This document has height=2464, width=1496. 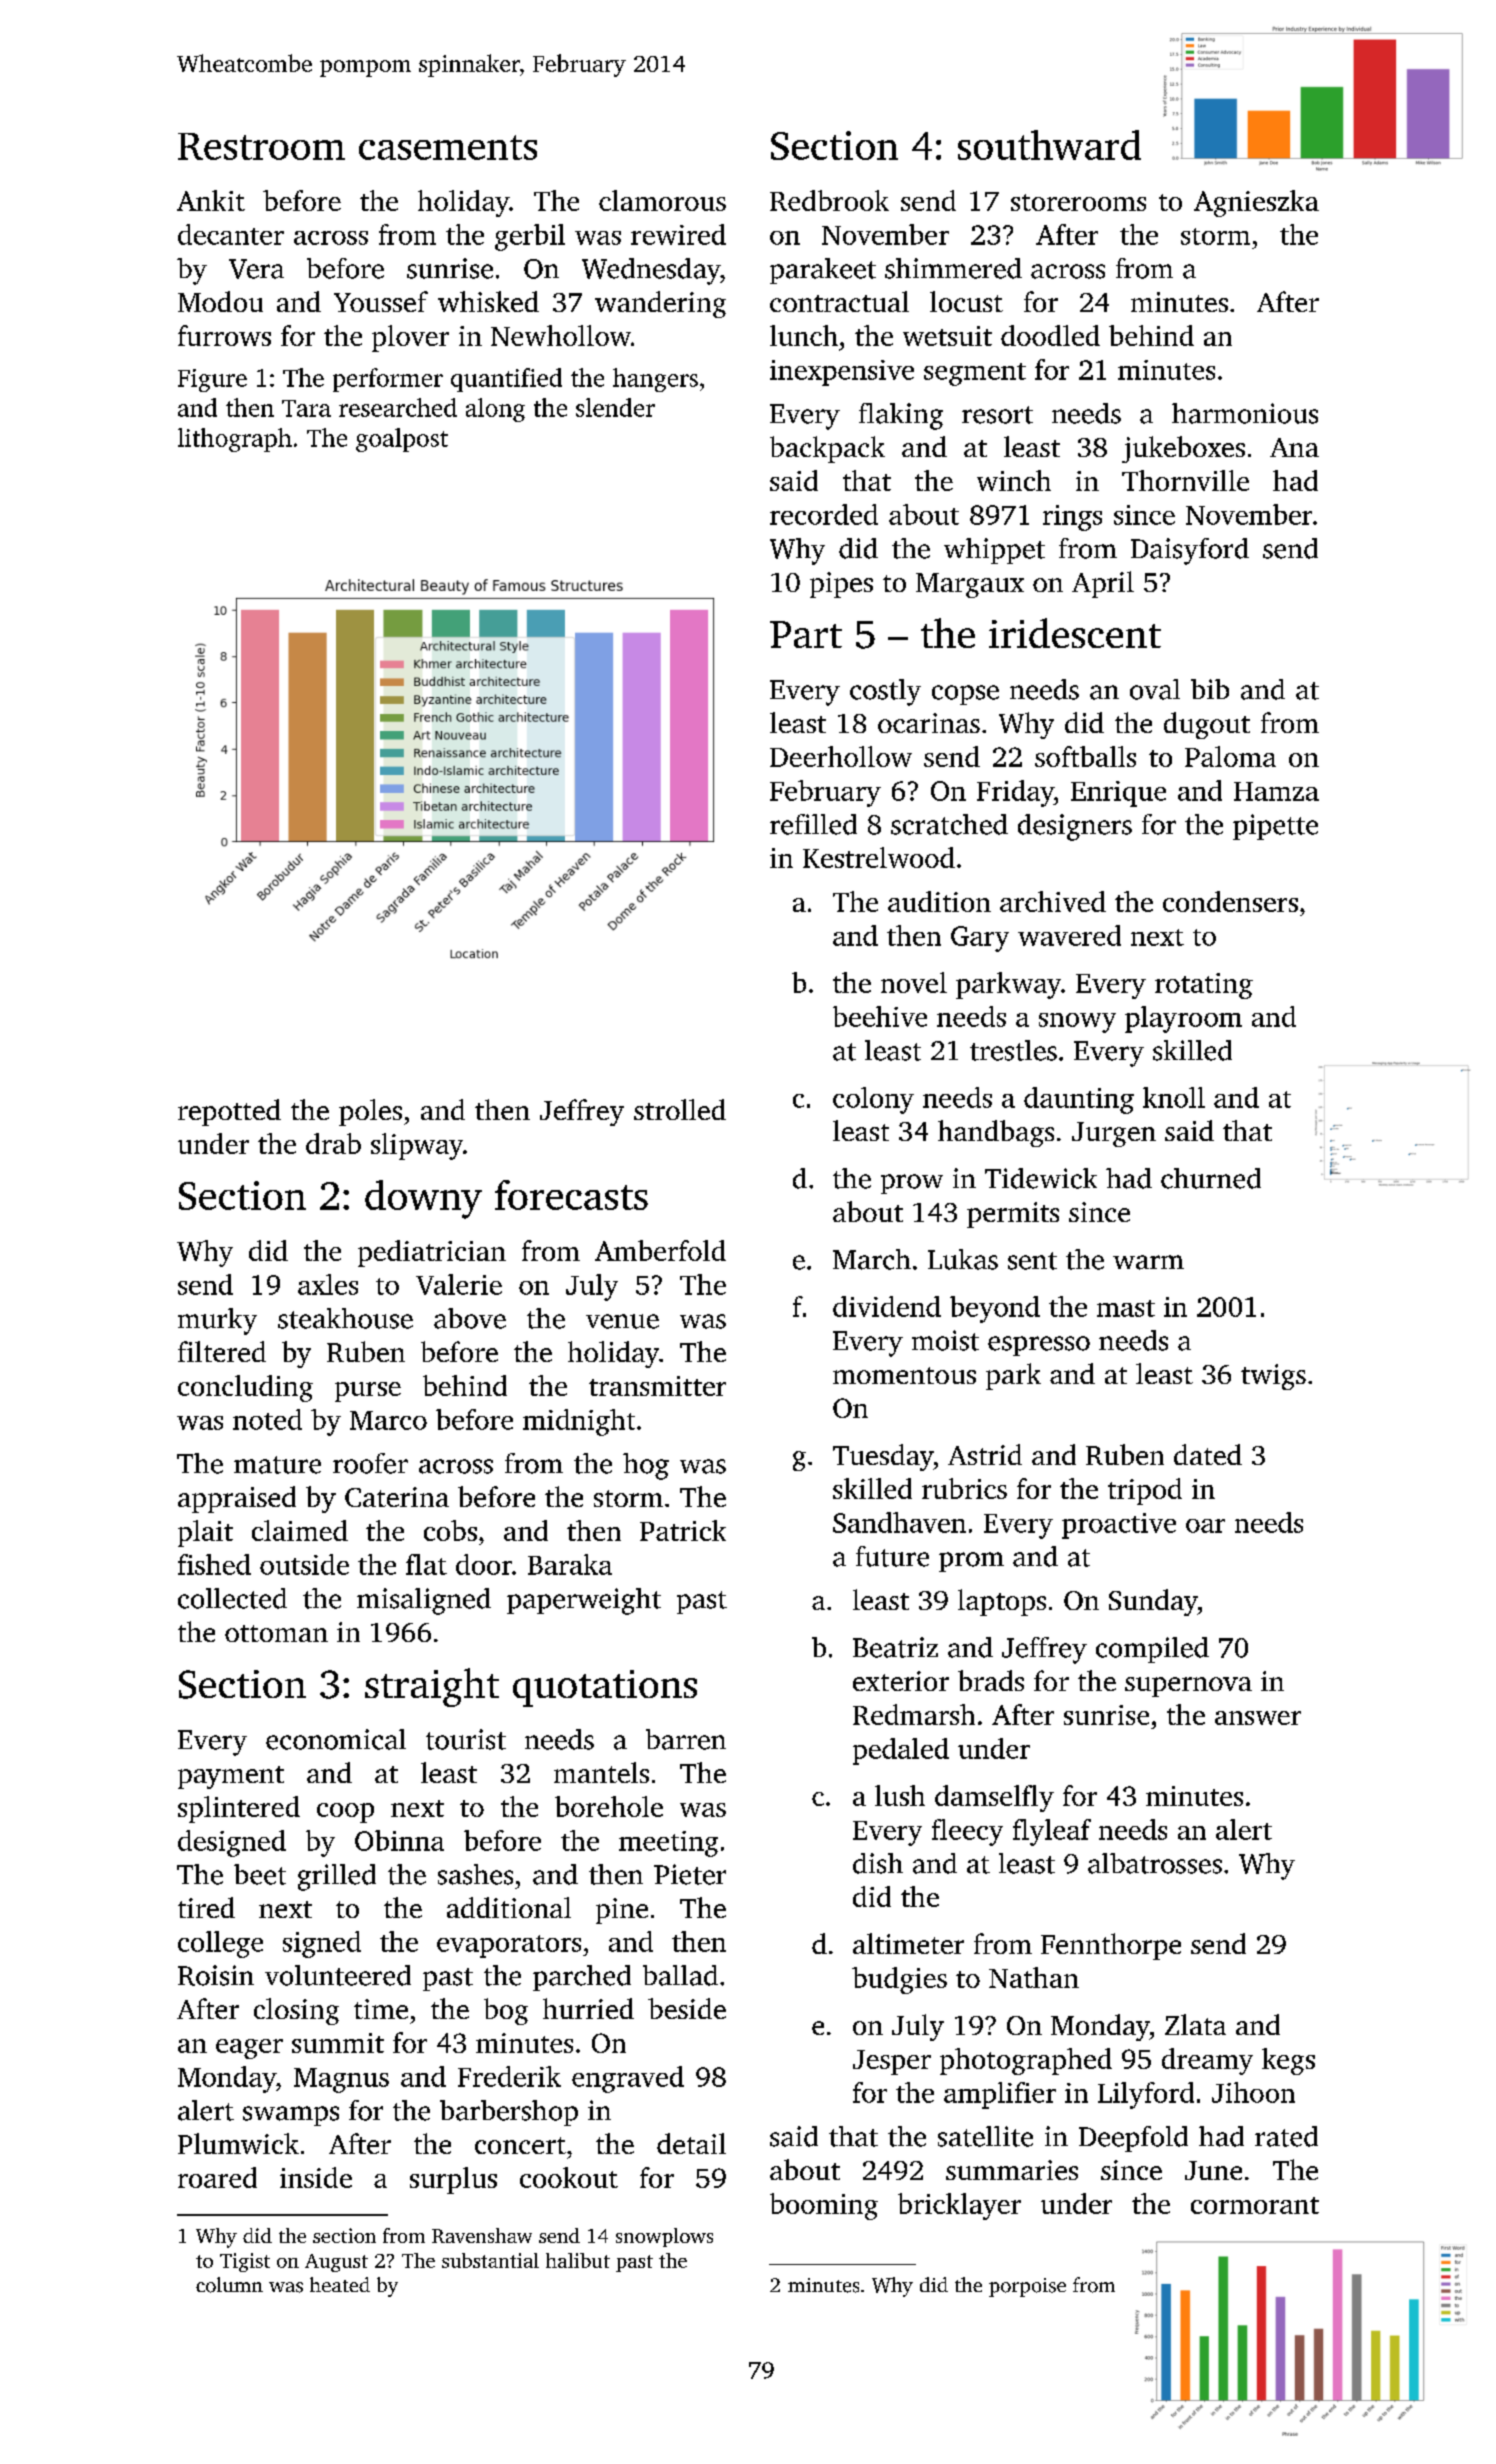 I want to click on summit, so click(x=338, y=2043).
